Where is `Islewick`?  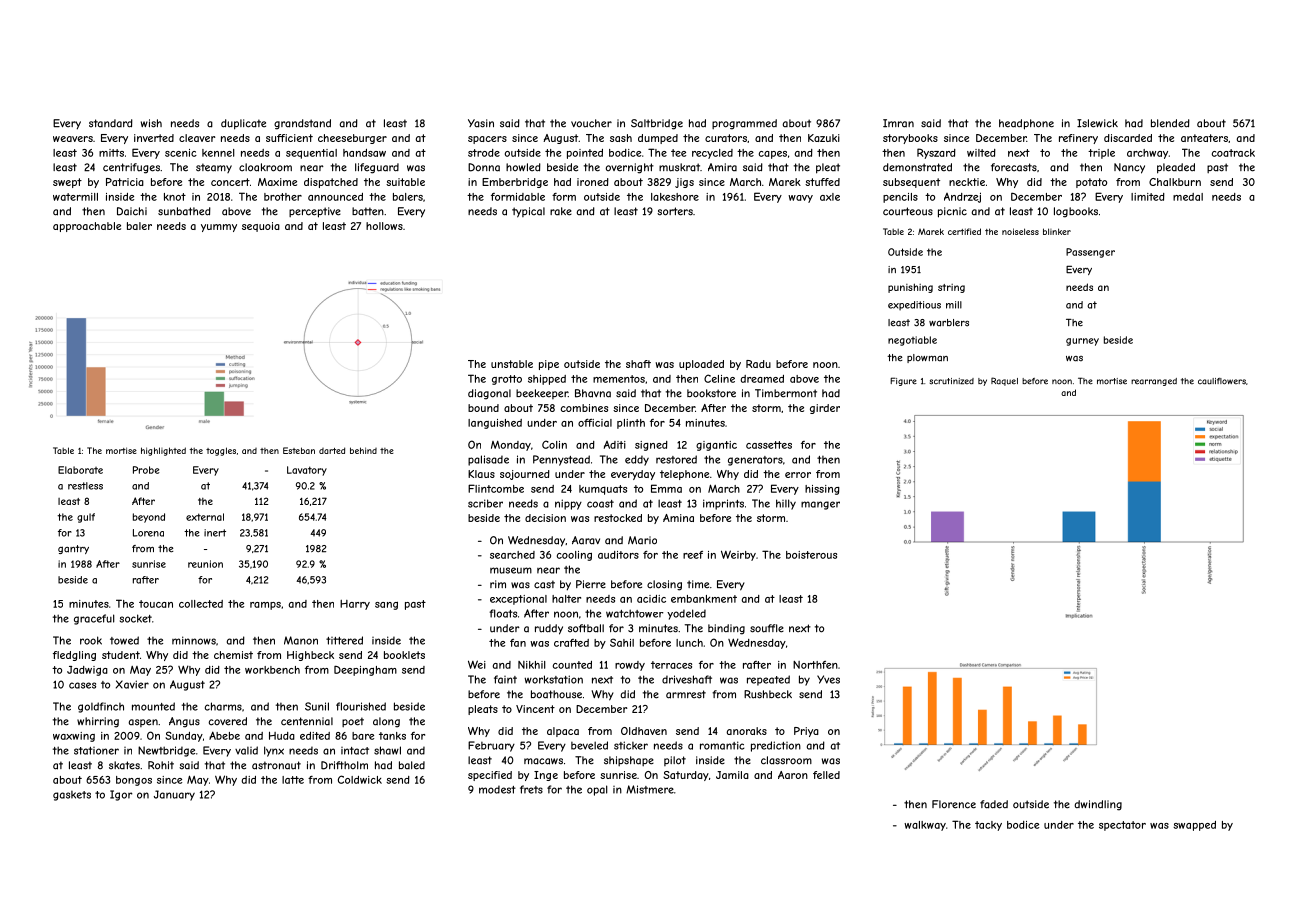 Islewick is located at coordinates (1097, 123).
